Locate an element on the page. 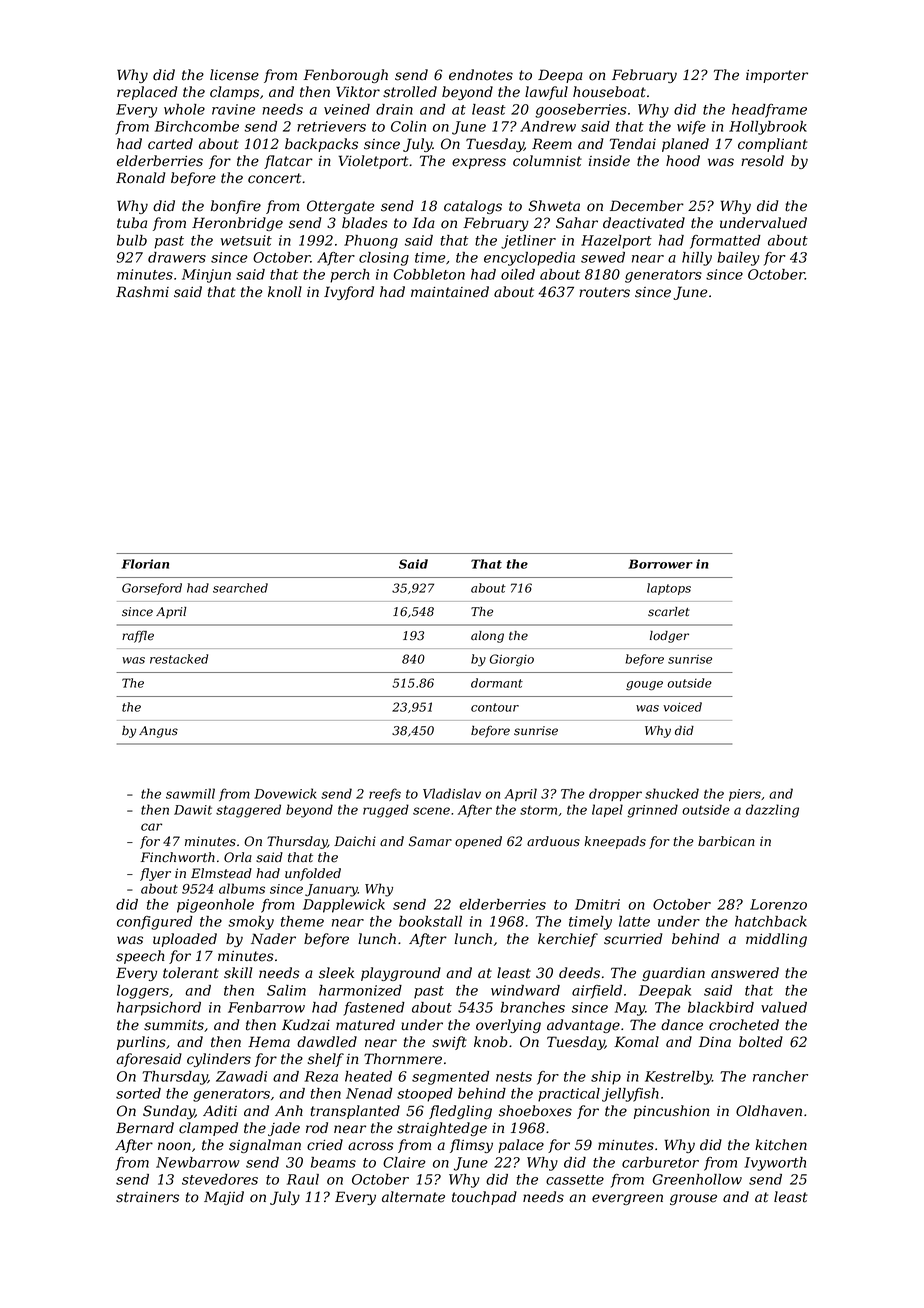  encyclopedia is located at coordinates (529, 259).
